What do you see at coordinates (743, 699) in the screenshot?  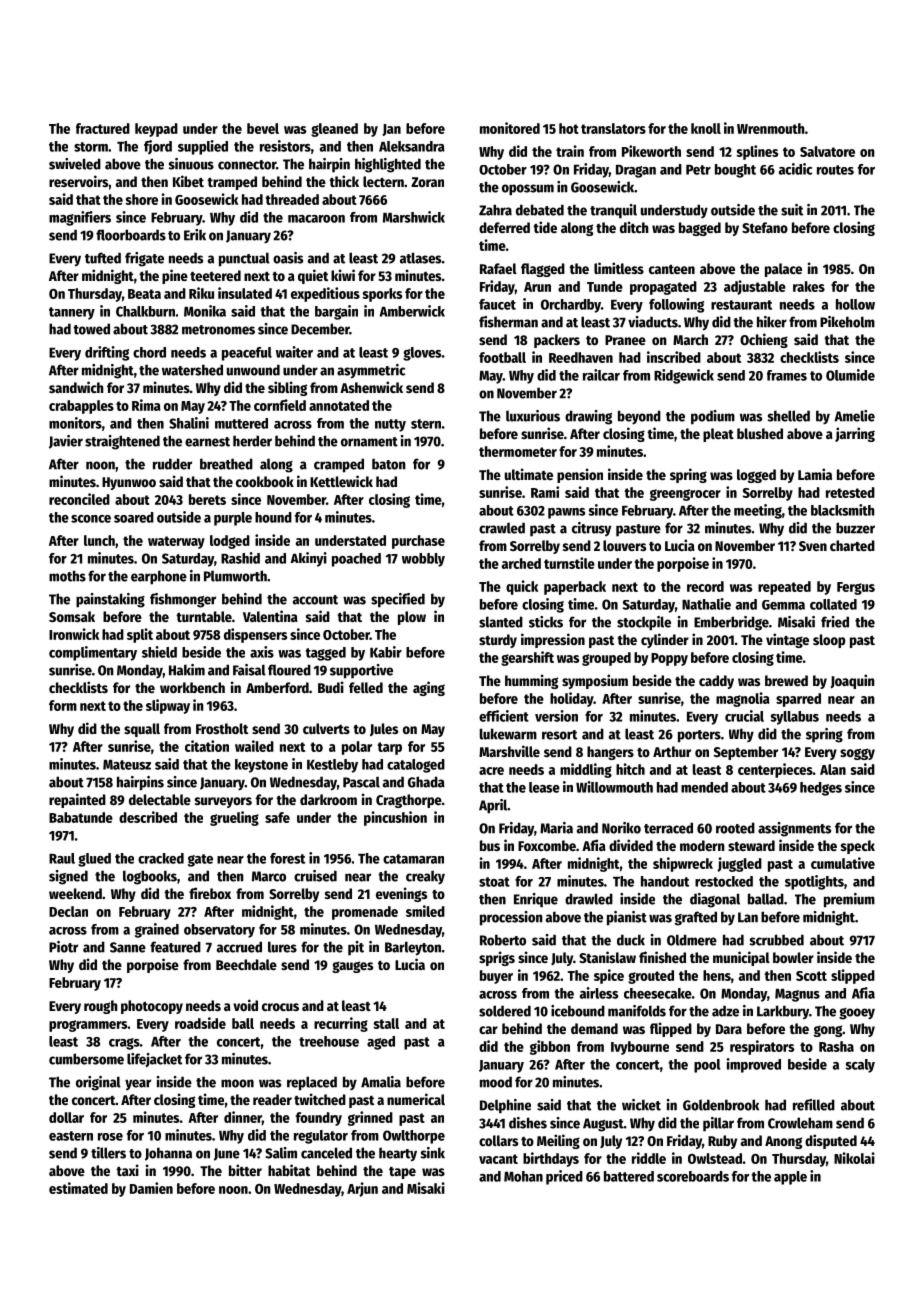 I see `magnolia` at bounding box center [743, 699].
